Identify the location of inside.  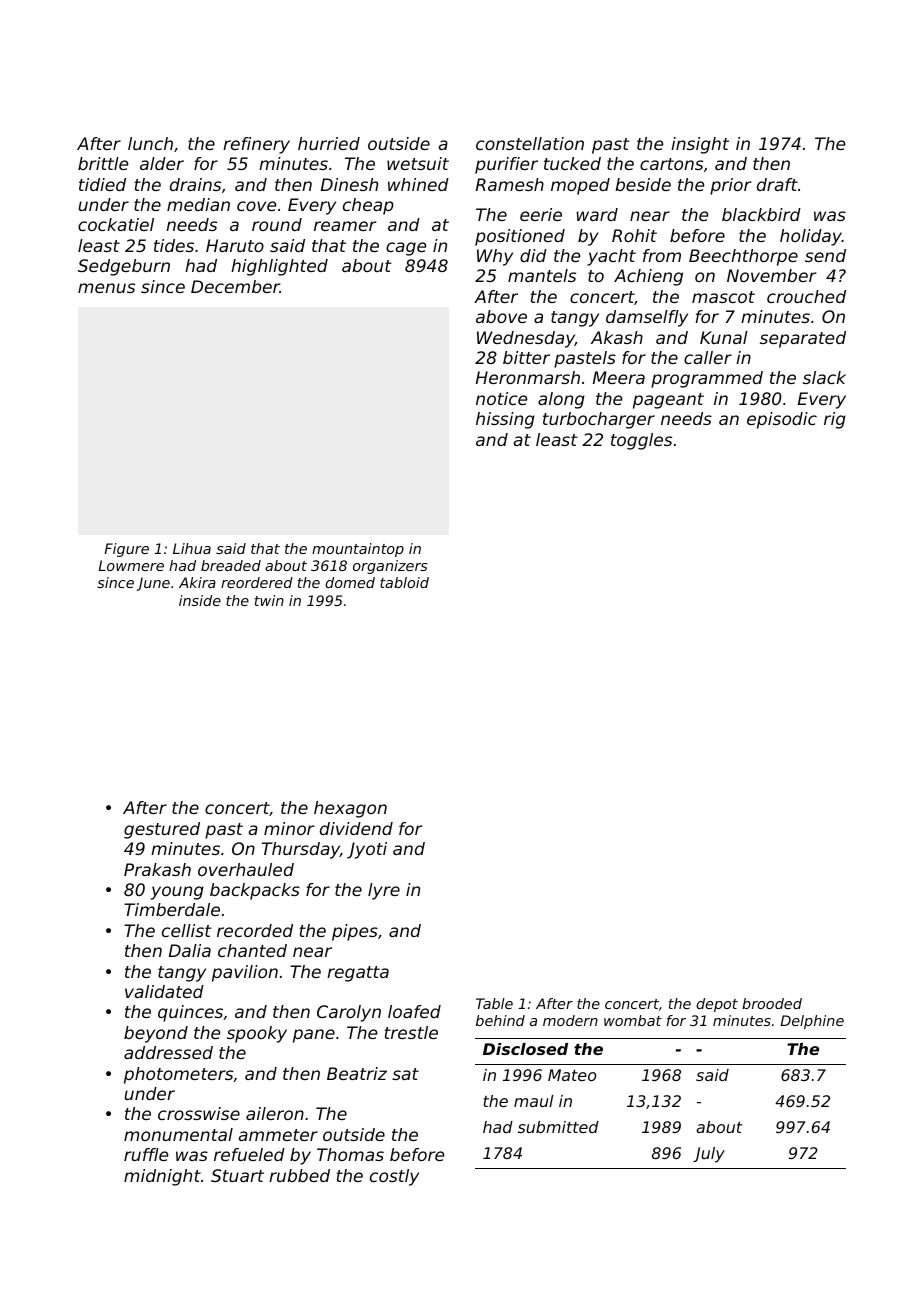
(200, 600).
